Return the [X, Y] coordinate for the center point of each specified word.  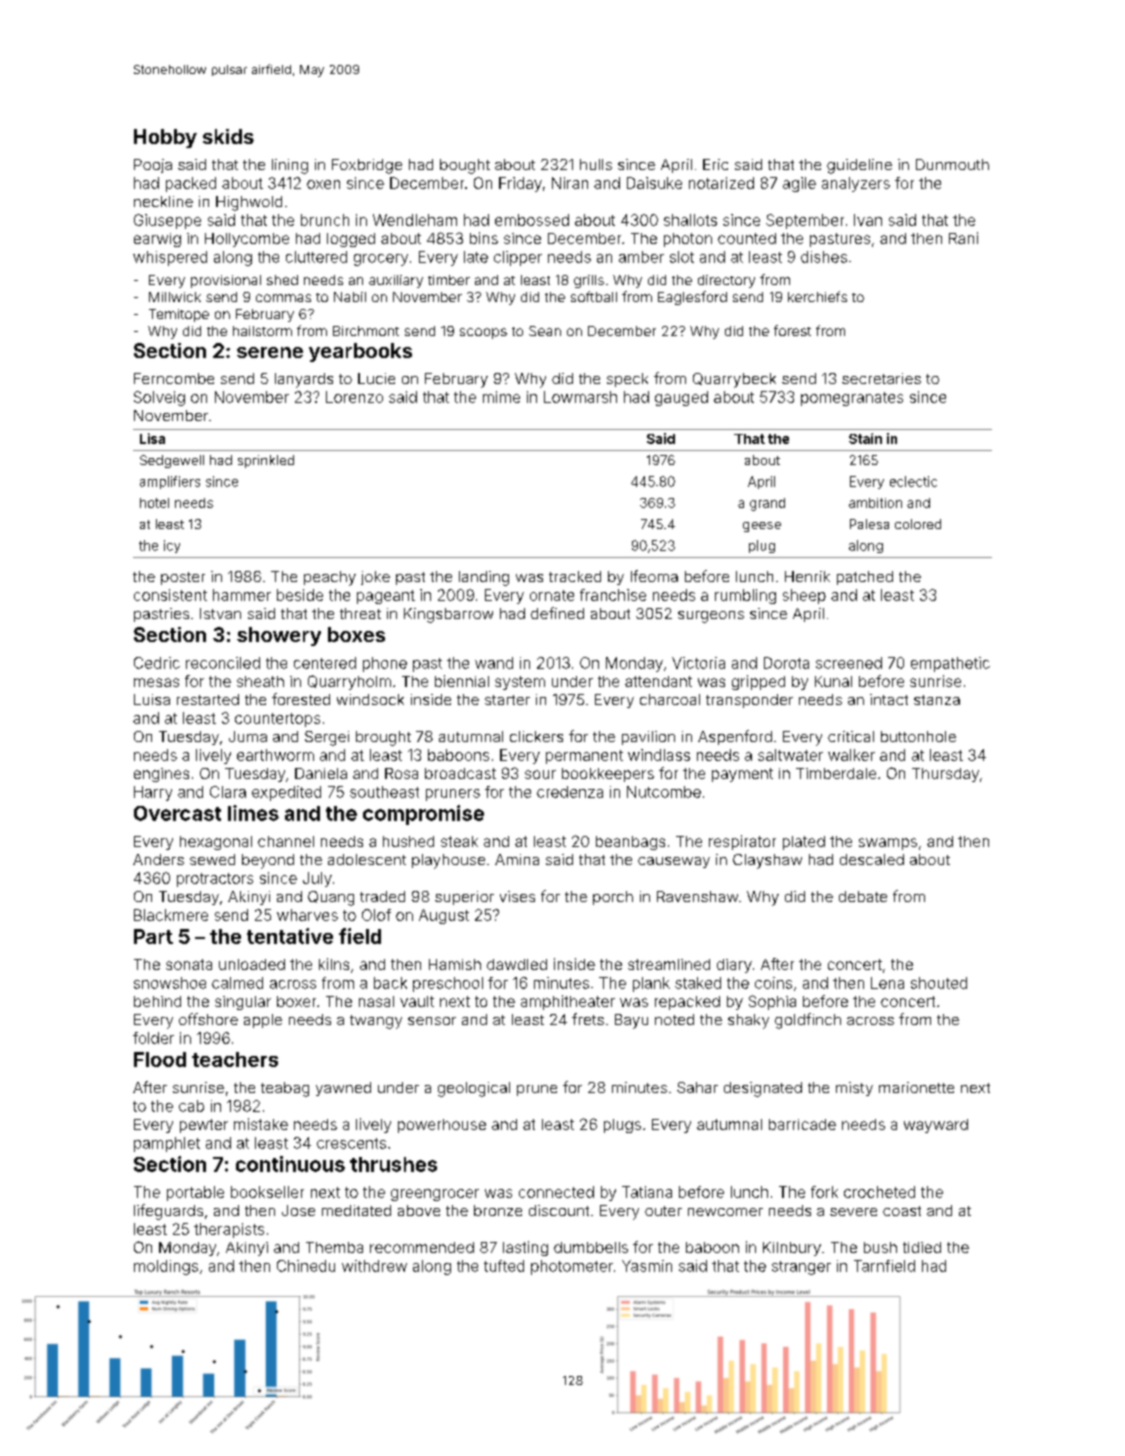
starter [507, 700]
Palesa [869, 524]
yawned [343, 1089]
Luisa [152, 699]
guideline [859, 166]
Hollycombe [247, 240]
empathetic [950, 664]
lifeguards [168, 1212]
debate [863, 896]
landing [484, 578]
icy [172, 546]
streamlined [669, 964]
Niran [570, 183]
